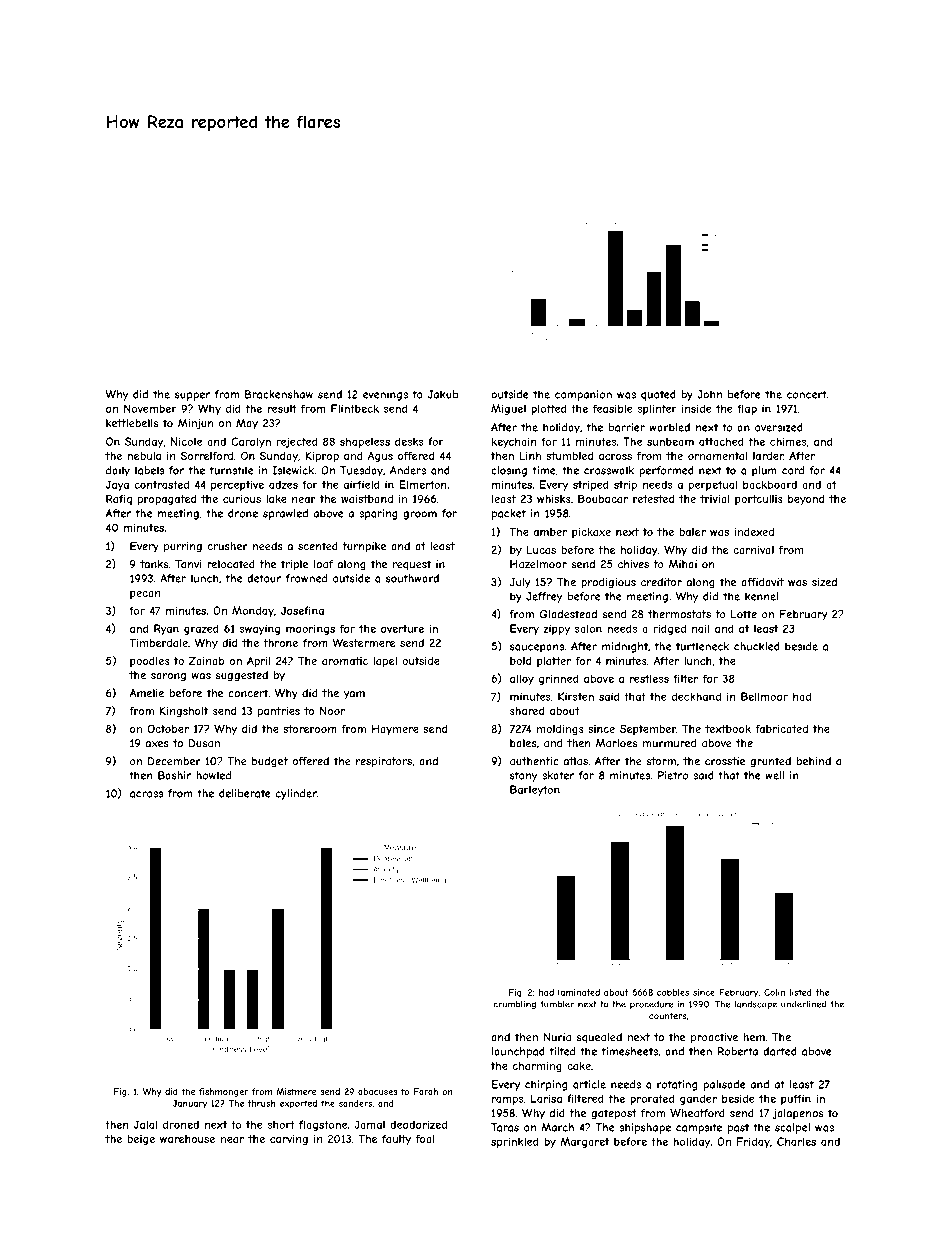  Describe the element at coordinates (658, 395) in the image. I see `quoted` at that location.
